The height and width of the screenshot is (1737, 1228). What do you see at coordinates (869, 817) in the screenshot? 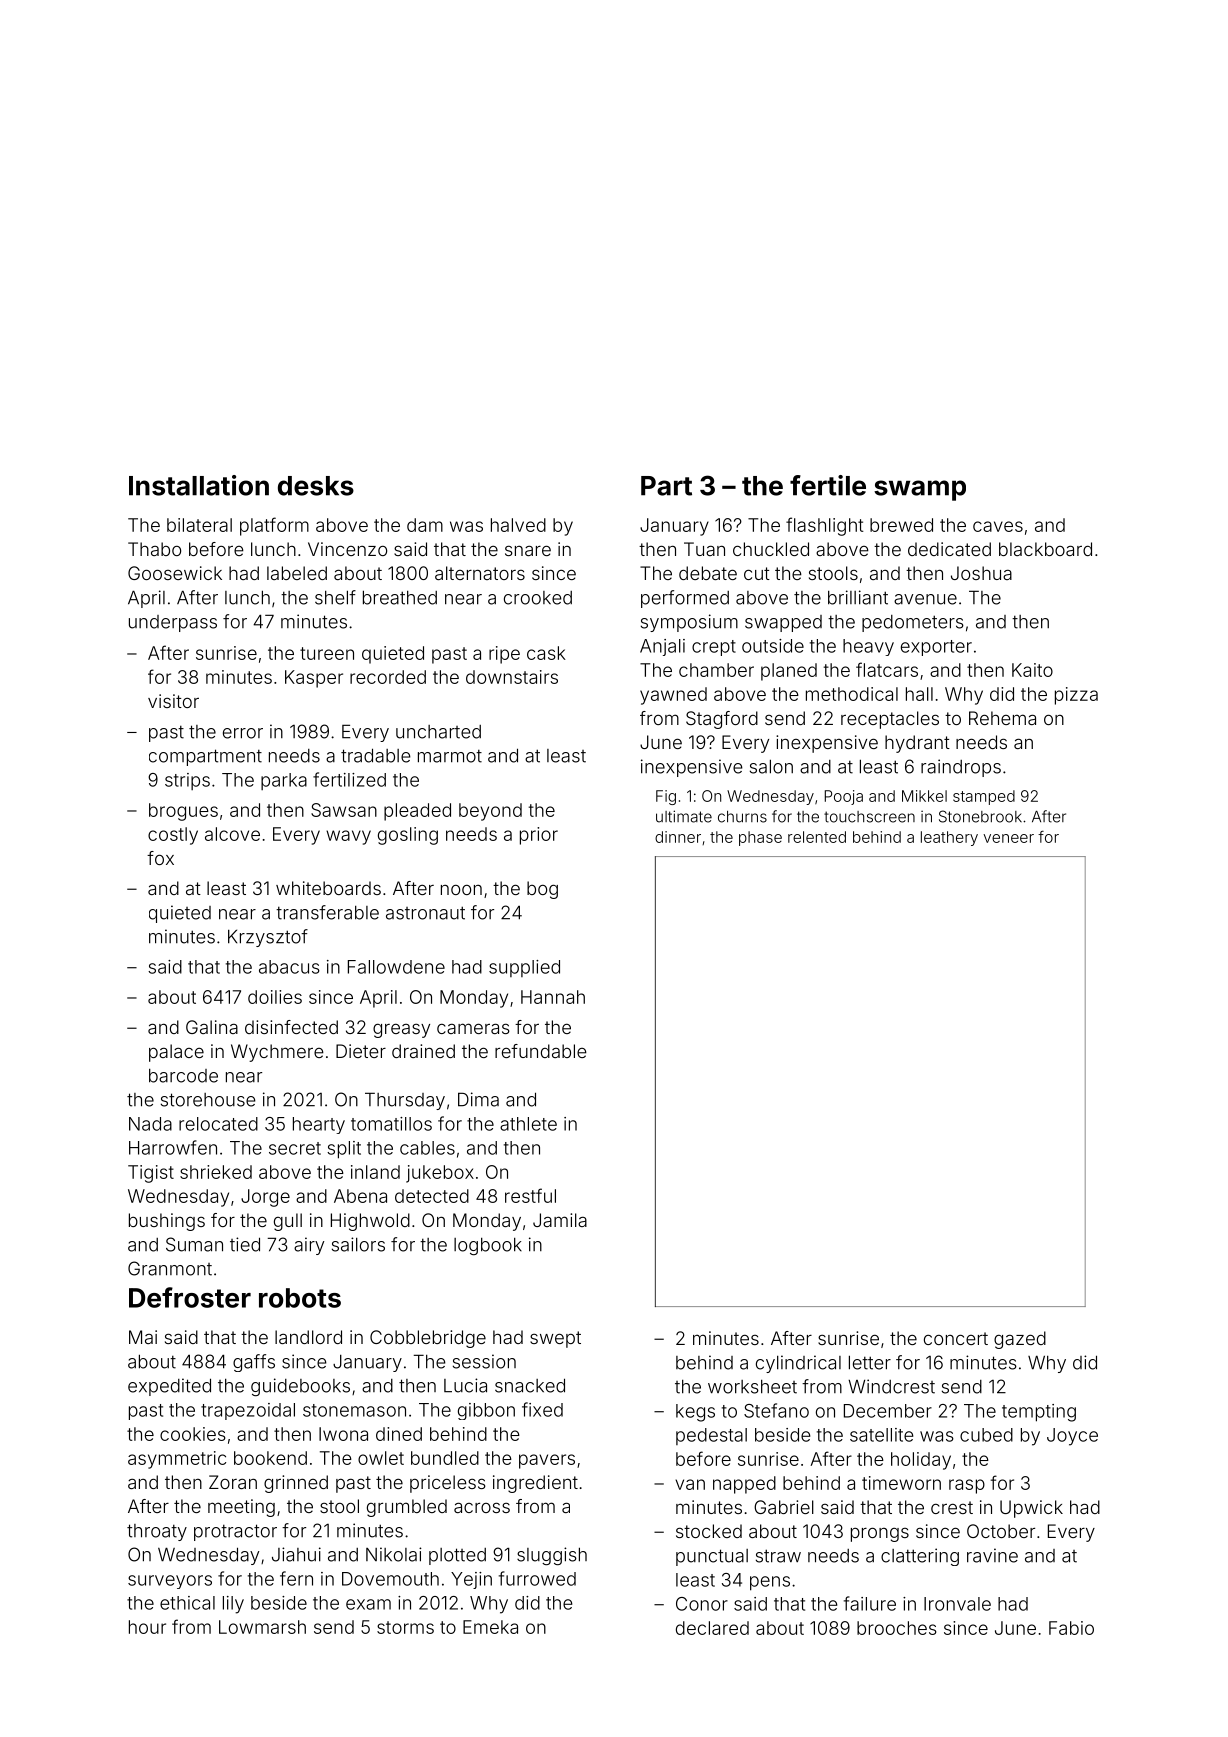
I see `touchscreen` at bounding box center [869, 817].
